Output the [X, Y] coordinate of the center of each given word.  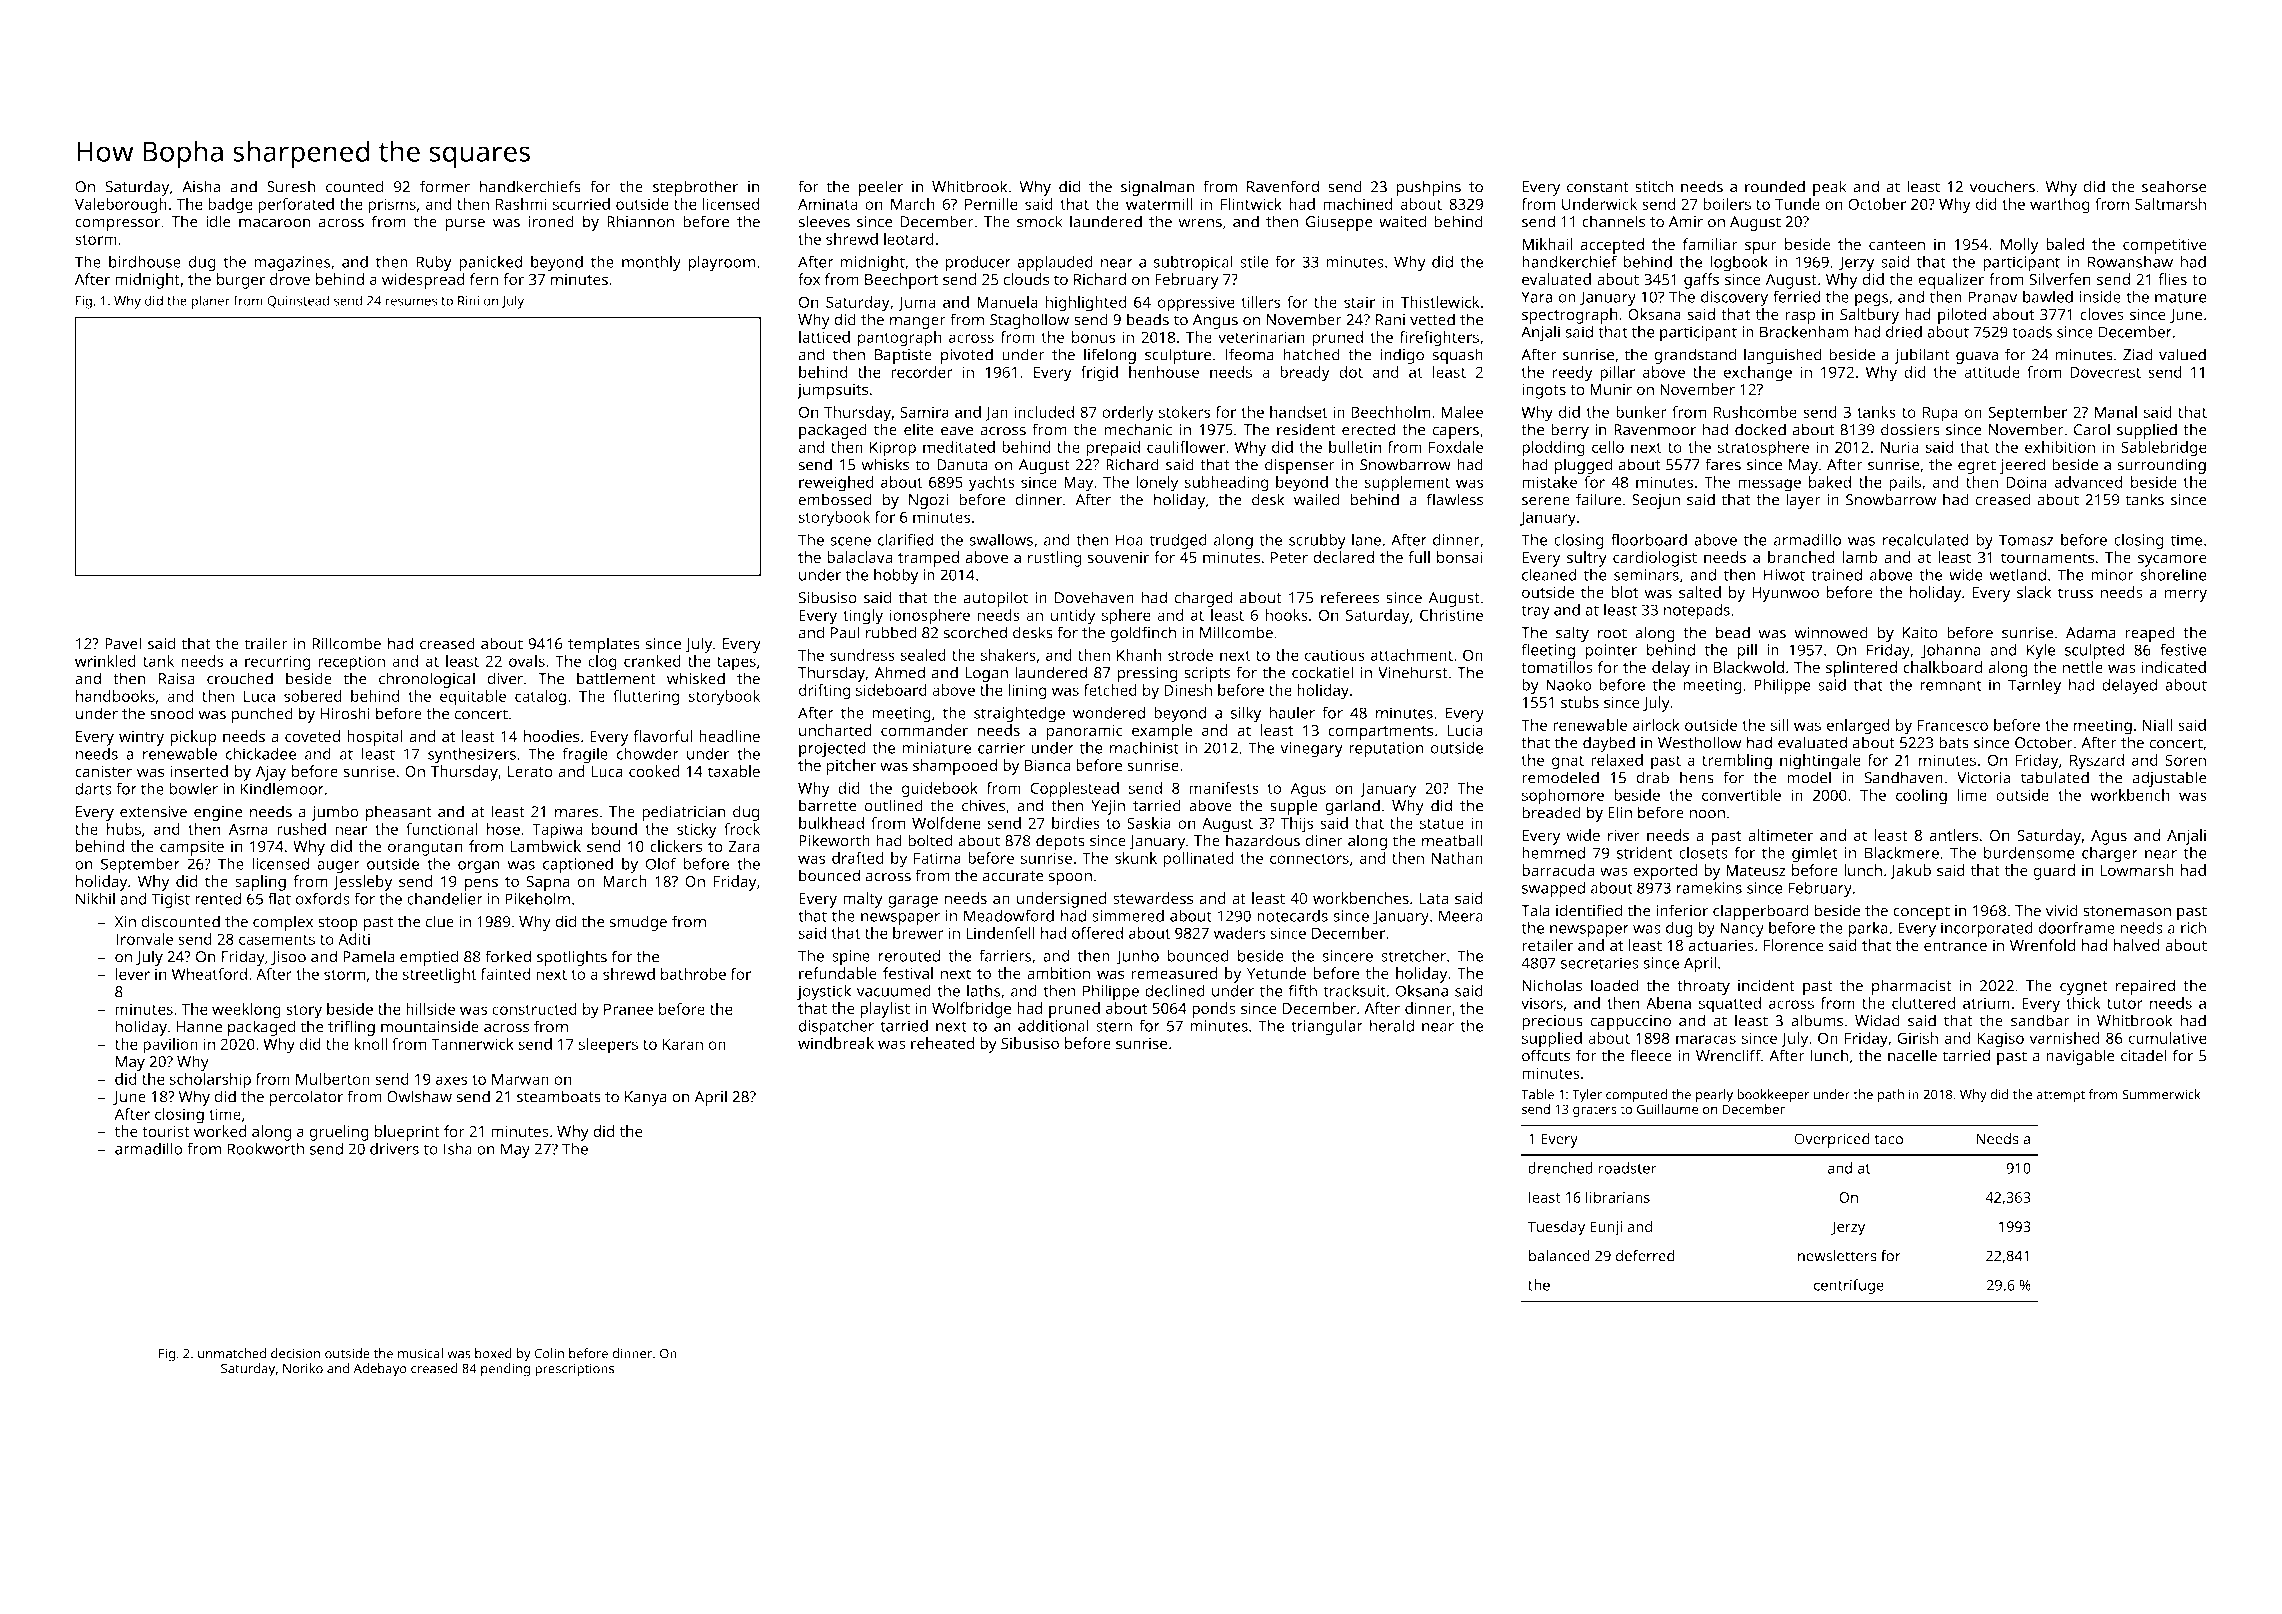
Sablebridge [2164, 449]
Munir [1611, 389]
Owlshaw [419, 1096]
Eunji [1606, 1228]
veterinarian [1261, 337]
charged [1203, 599]
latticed [824, 337]
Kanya [646, 1098]
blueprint [407, 1133]
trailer [266, 643]
